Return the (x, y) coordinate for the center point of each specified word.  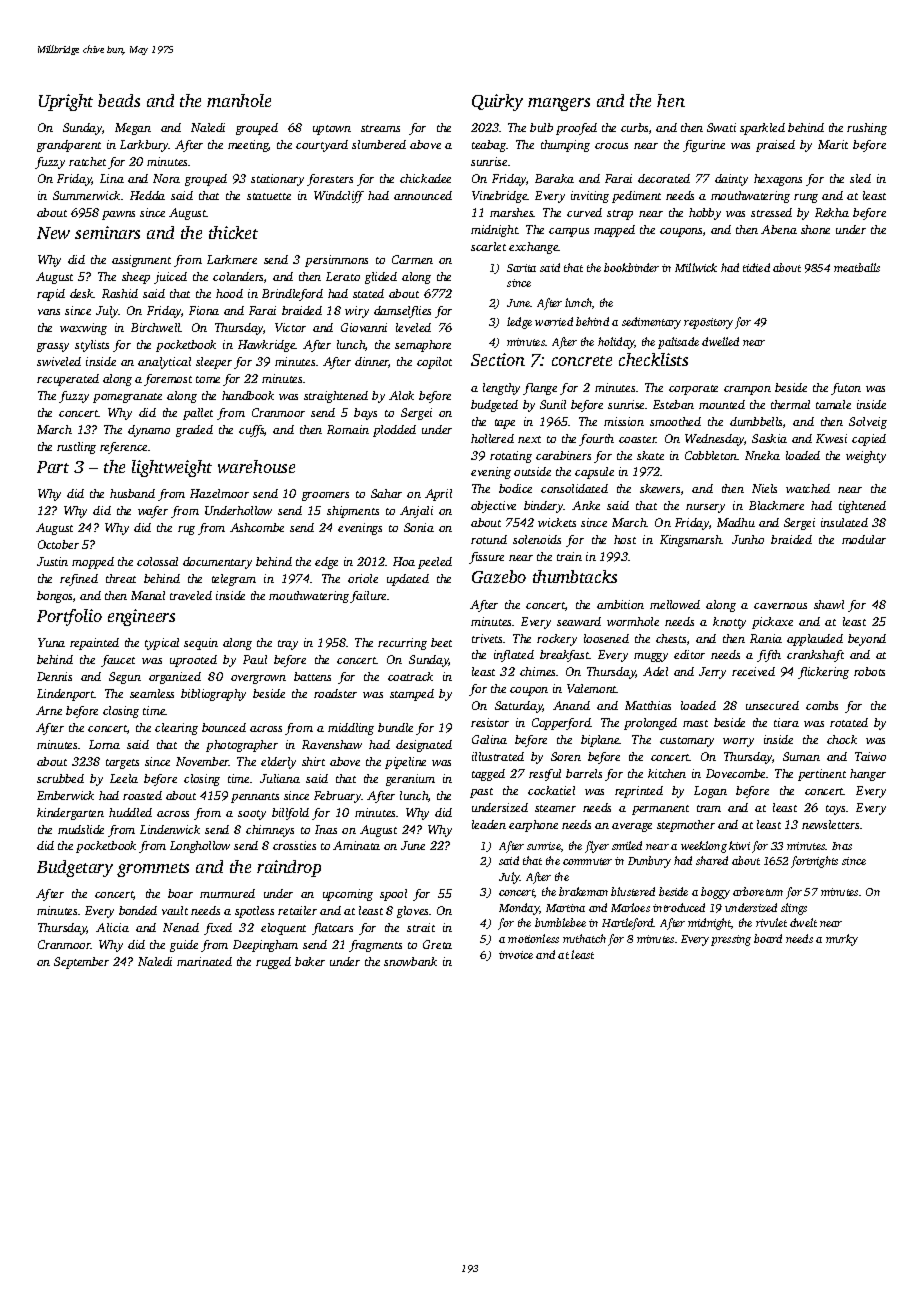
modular (864, 539)
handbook (248, 395)
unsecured (772, 705)
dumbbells (756, 421)
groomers (325, 496)
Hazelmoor (219, 493)
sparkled (762, 129)
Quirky (497, 102)
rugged (273, 963)
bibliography (213, 695)
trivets (487, 638)
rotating (511, 457)
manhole (239, 100)
